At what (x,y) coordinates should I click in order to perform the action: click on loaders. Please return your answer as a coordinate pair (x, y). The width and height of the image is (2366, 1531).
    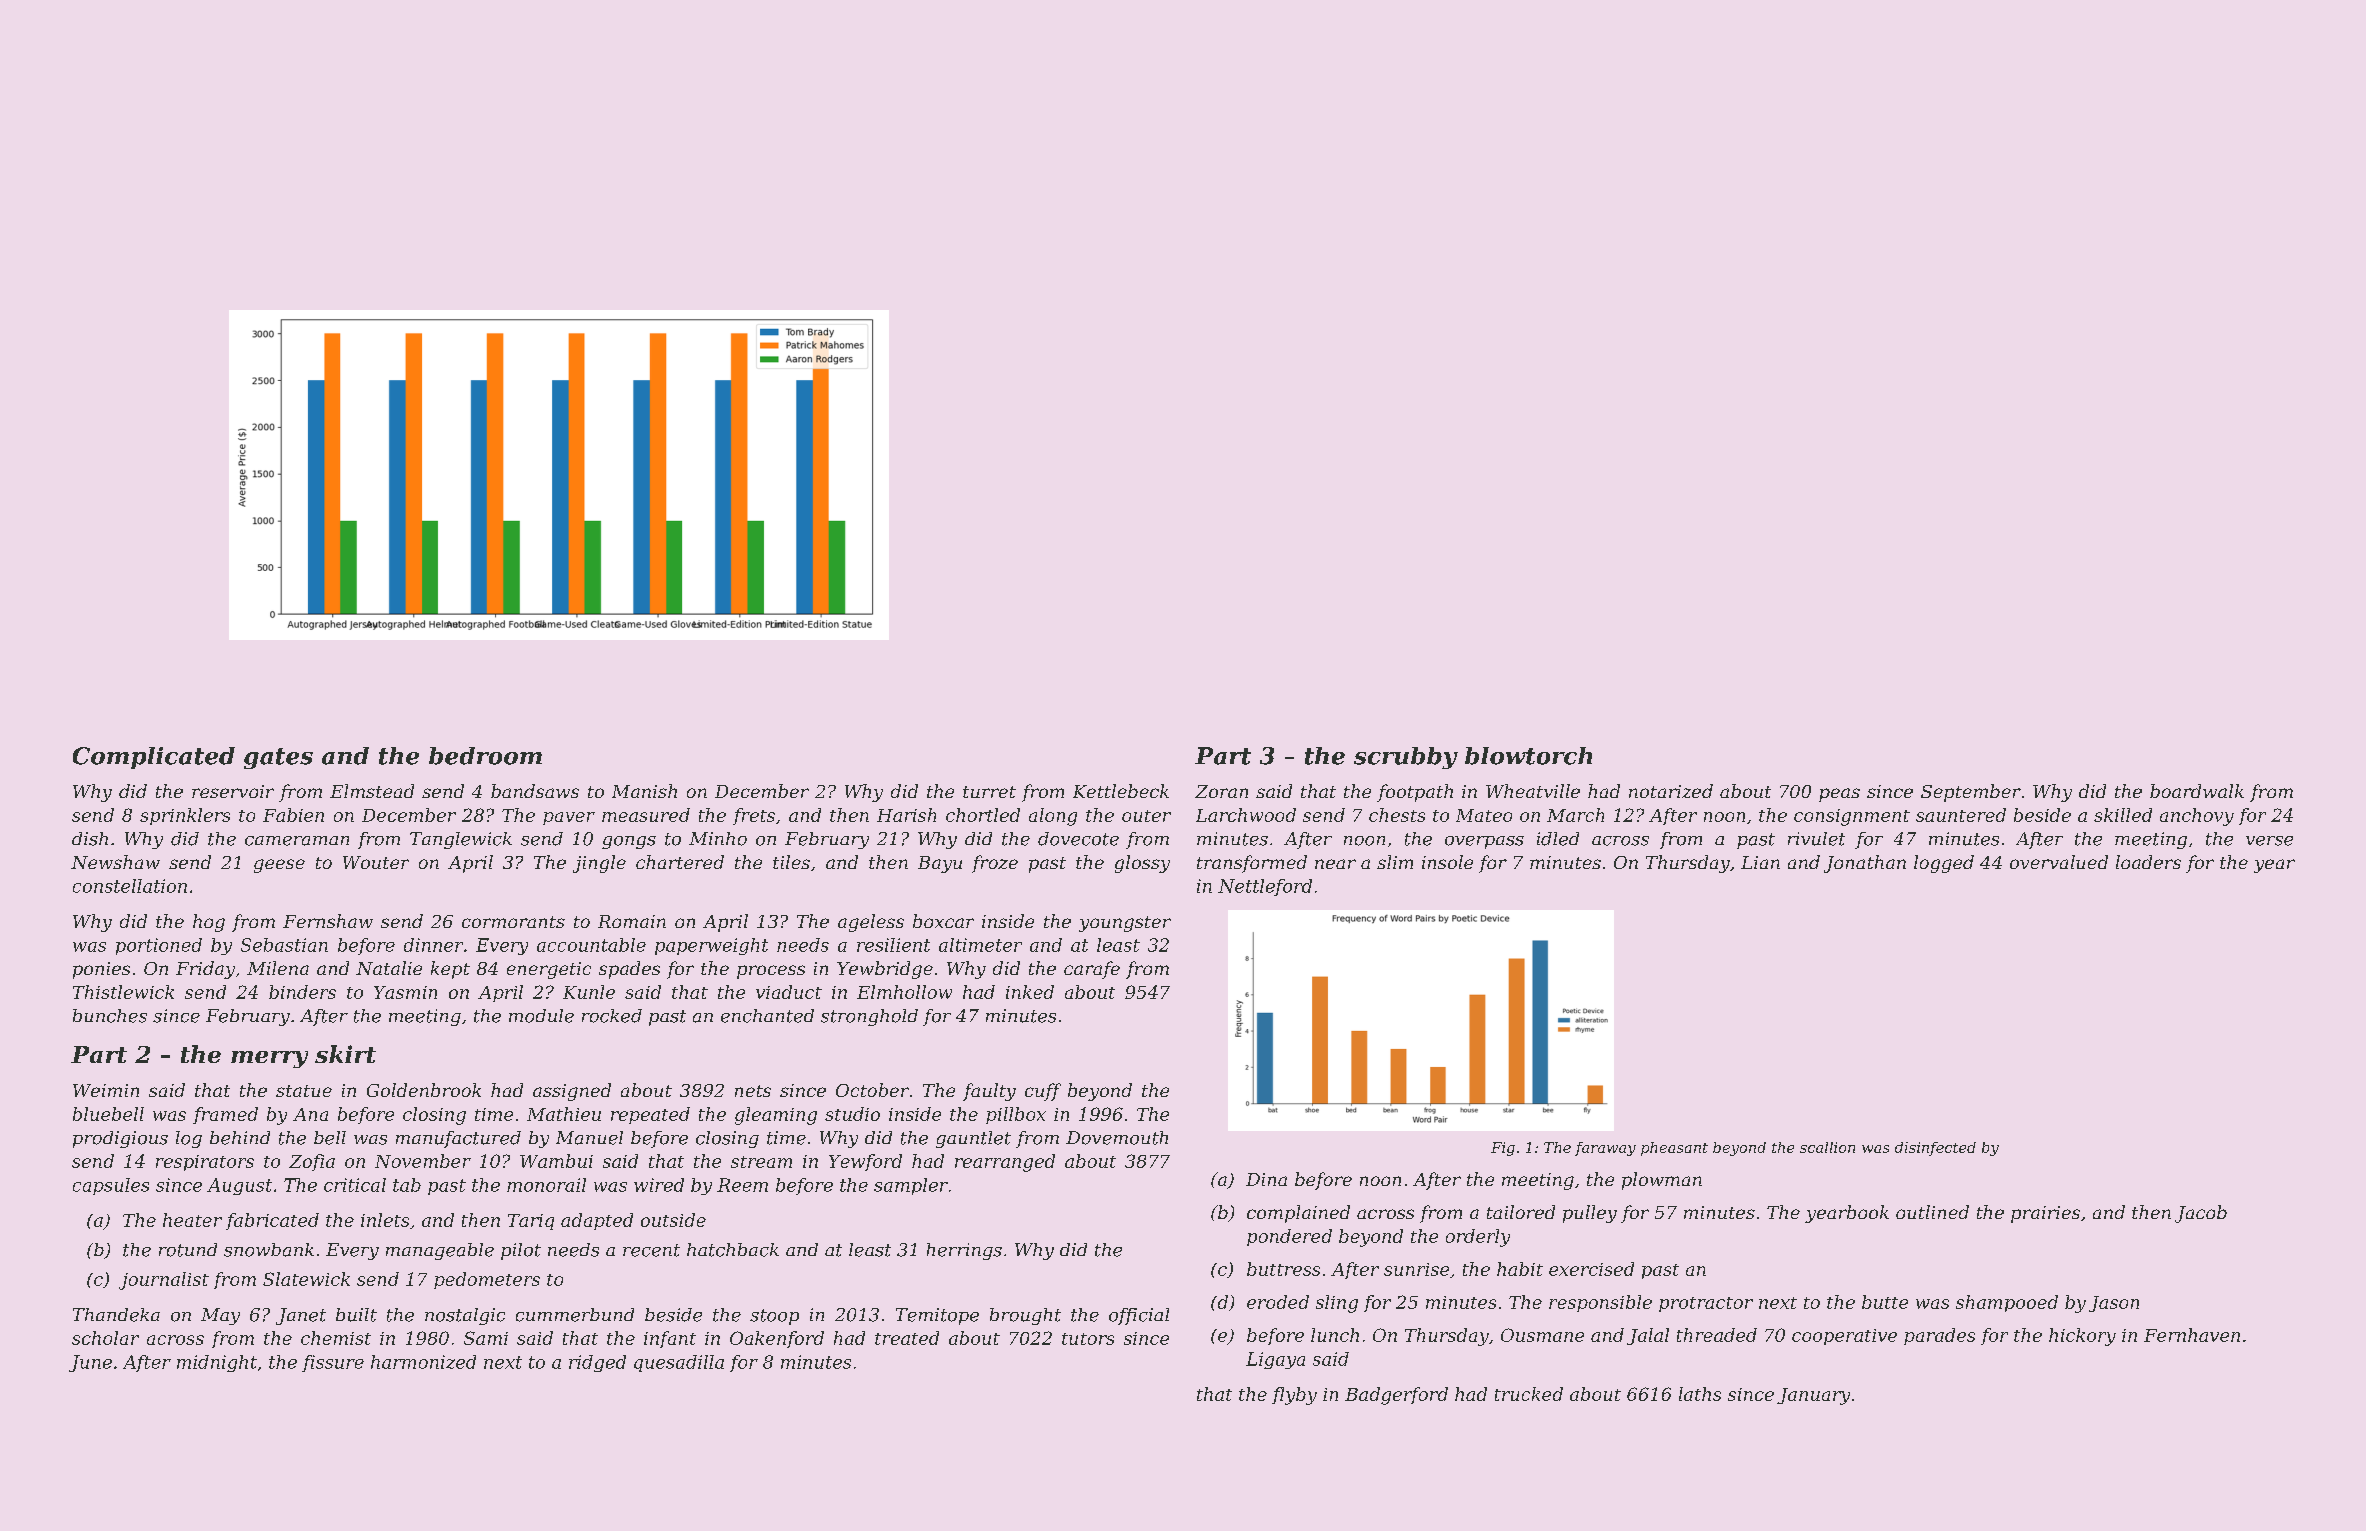
    Looking at the image, I should click on (2148, 862).
